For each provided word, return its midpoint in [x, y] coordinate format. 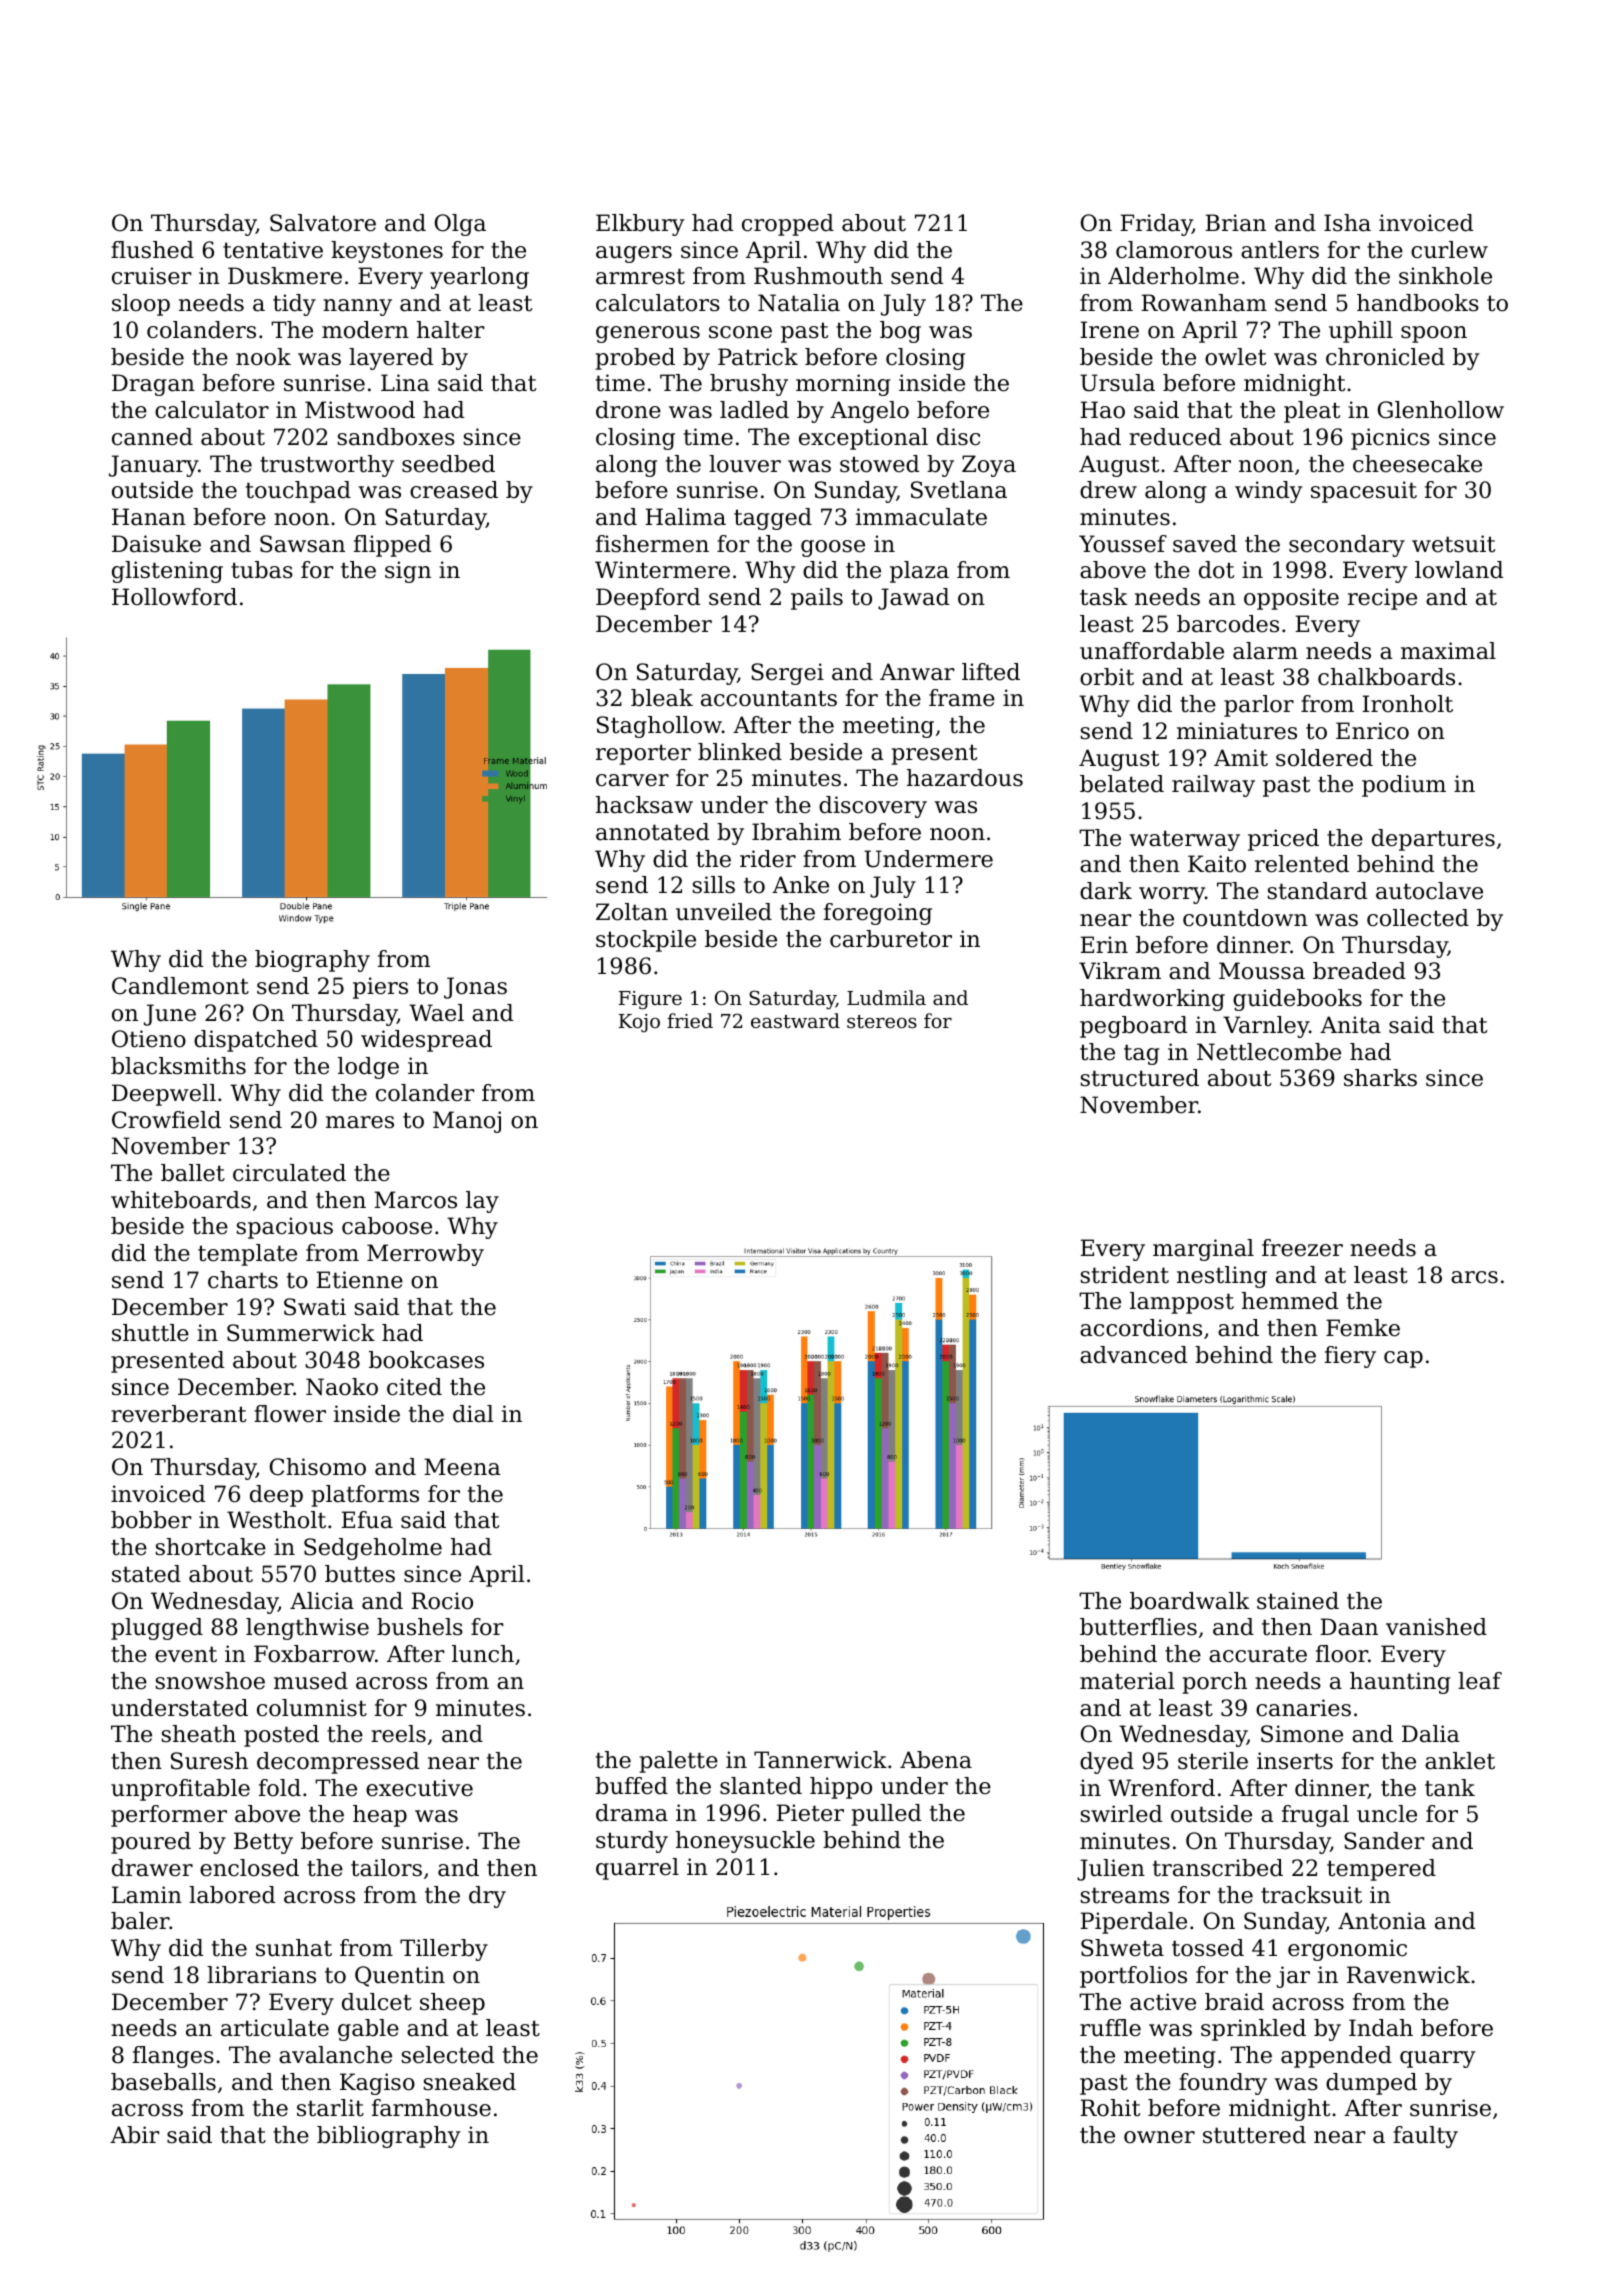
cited [414, 1387]
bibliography [388, 2137]
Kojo [639, 1023]
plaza [919, 572]
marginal [1203, 1250]
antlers [1280, 250]
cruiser [151, 276]
